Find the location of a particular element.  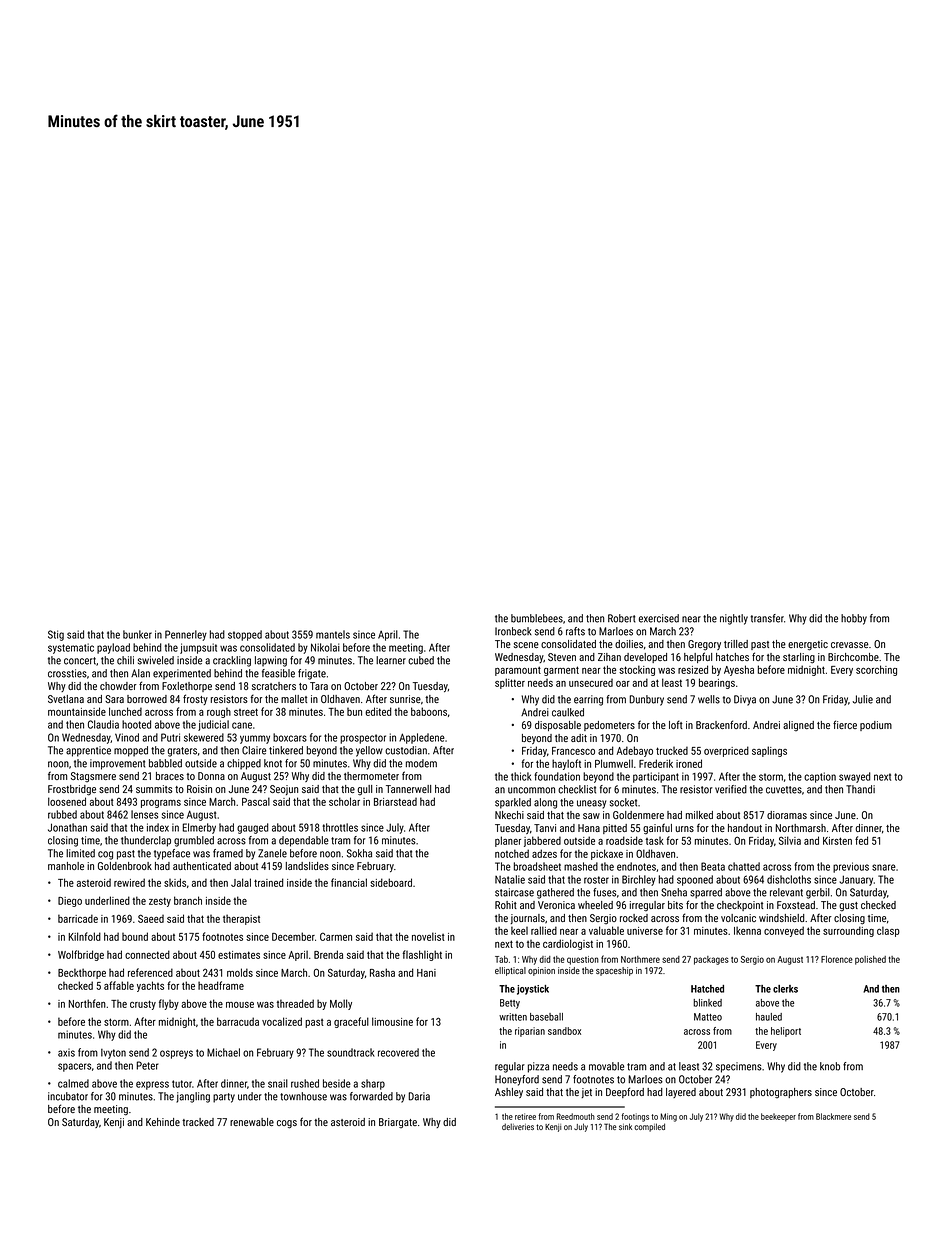

Julie is located at coordinates (863, 699).
